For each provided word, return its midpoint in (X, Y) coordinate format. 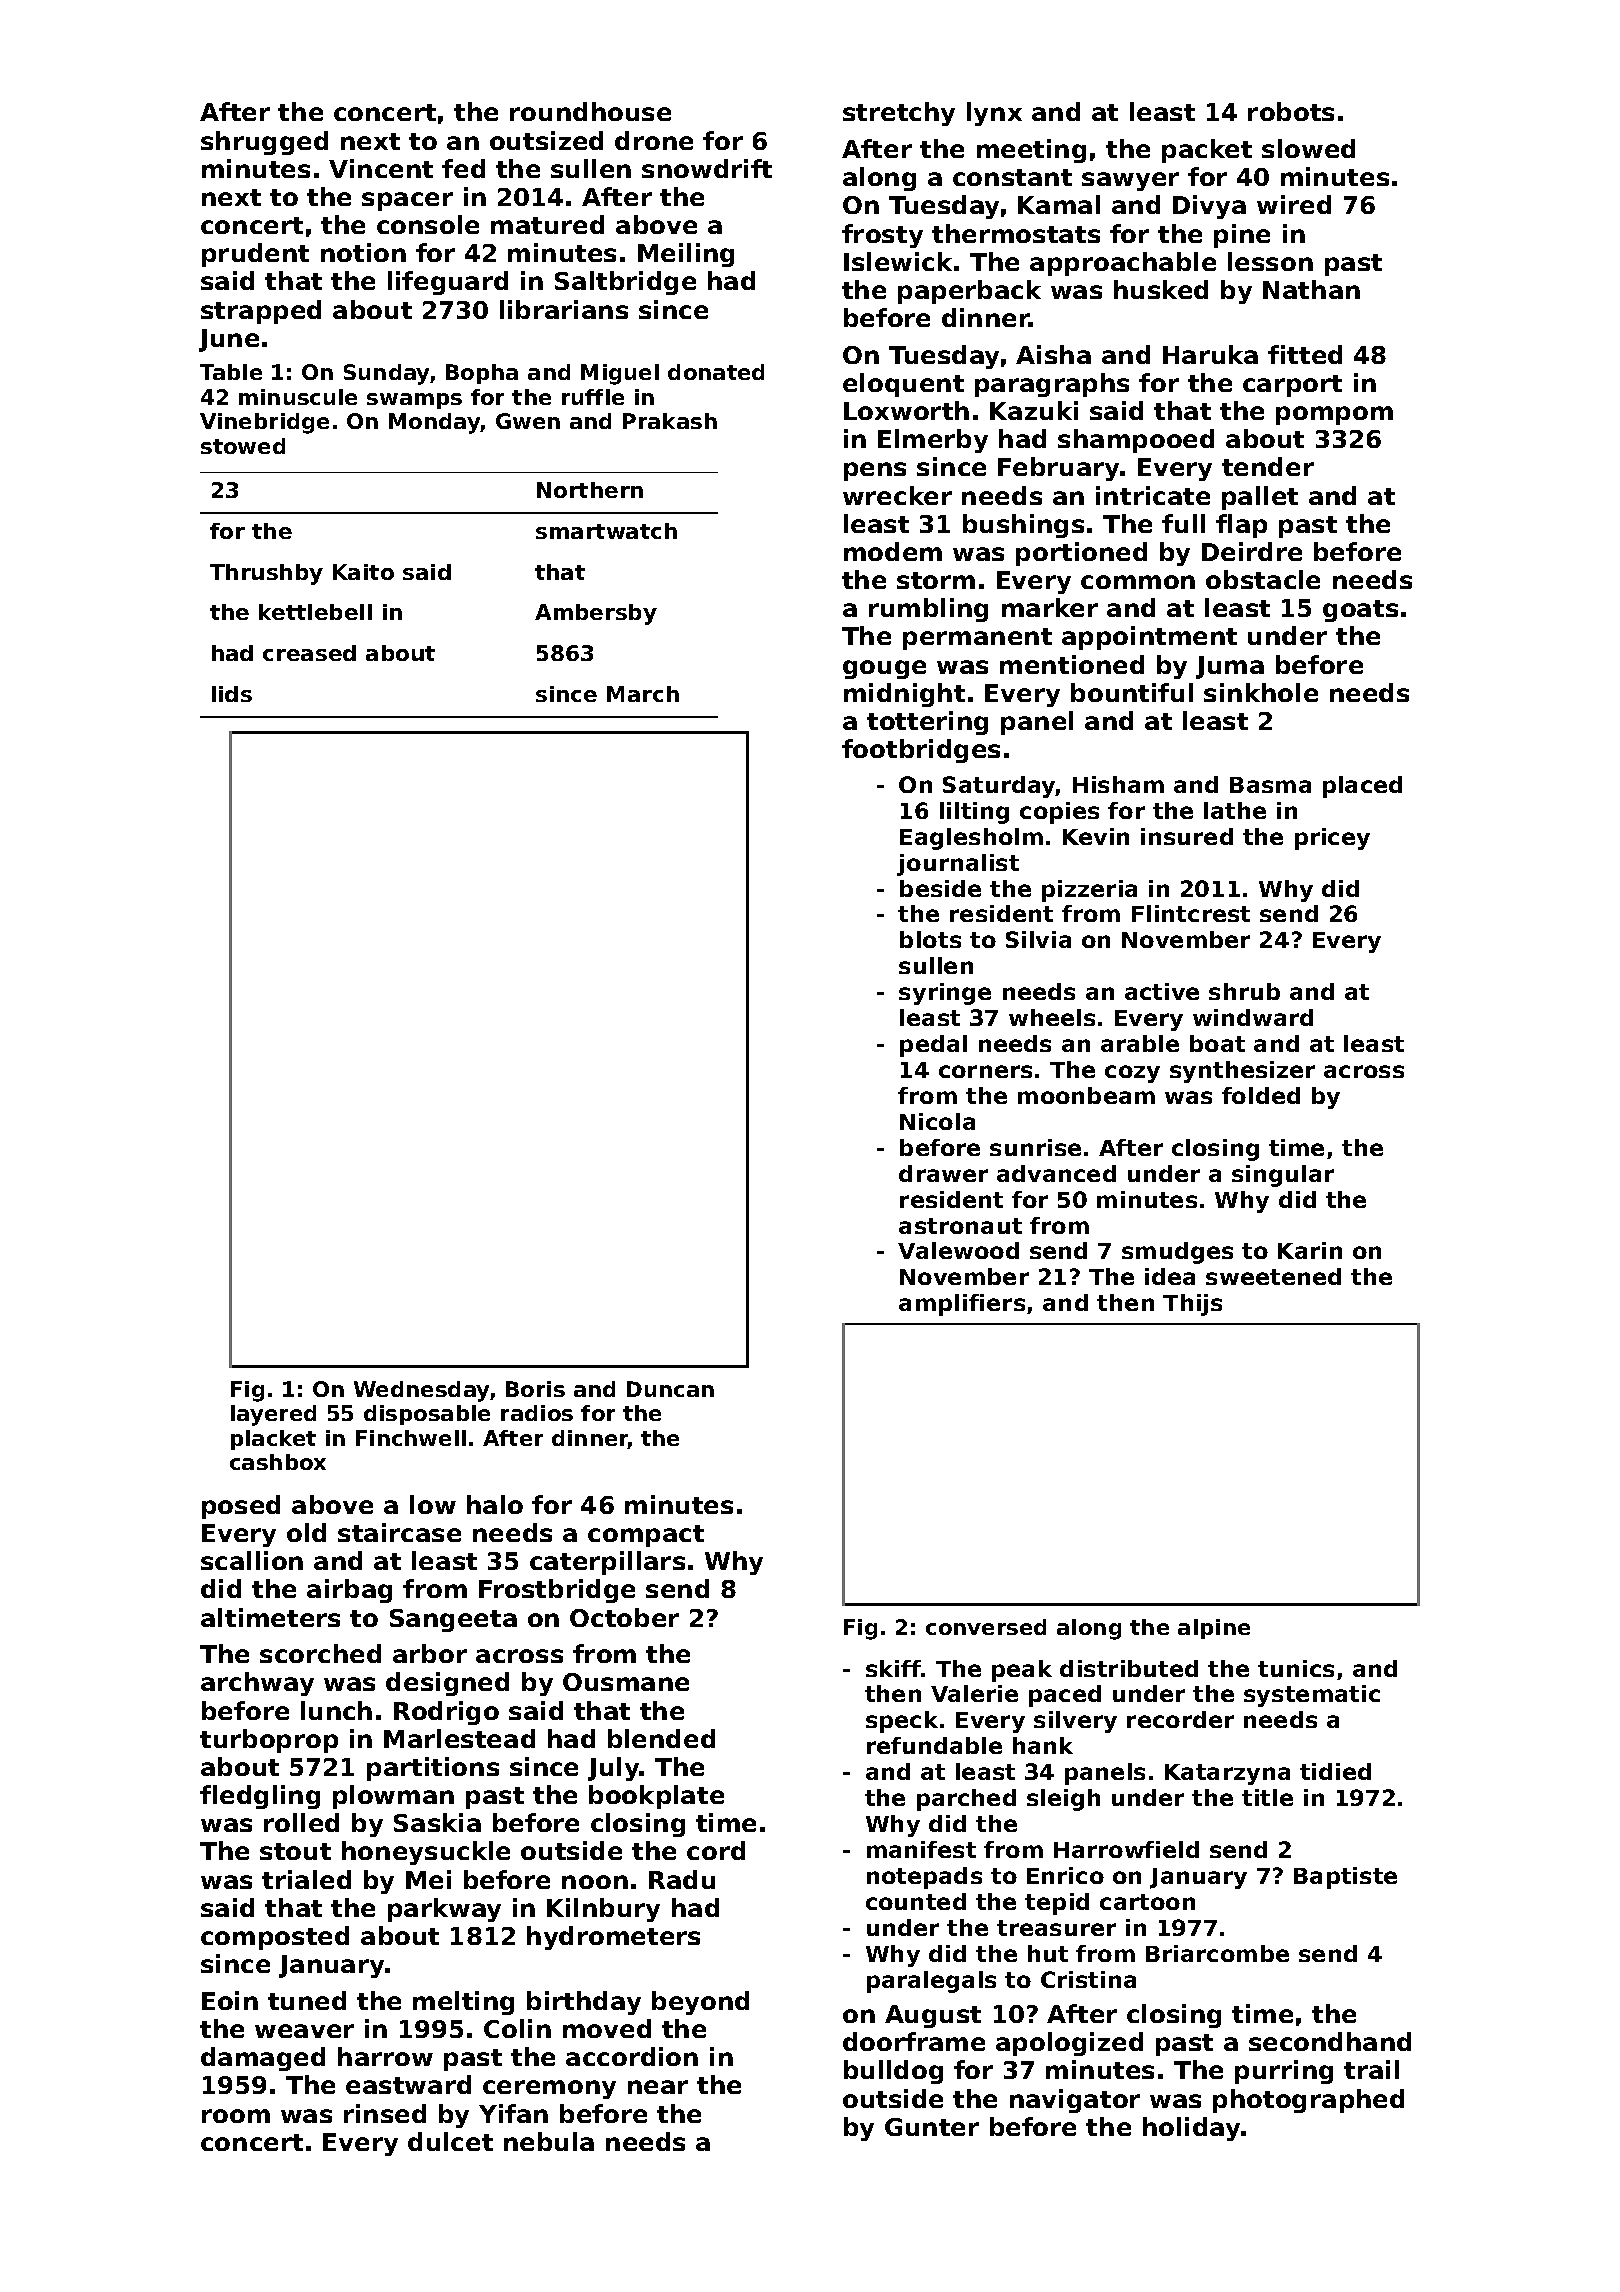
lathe (1235, 810)
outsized (546, 140)
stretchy (899, 114)
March (643, 694)
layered (273, 1415)
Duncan (670, 1389)
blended (661, 1738)
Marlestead (459, 1738)
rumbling (928, 610)
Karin (1310, 1250)
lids (232, 694)
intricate (1153, 495)
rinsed (385, 2113)
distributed (1129, 1668)
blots (930, 939)
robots (1291, 111)
